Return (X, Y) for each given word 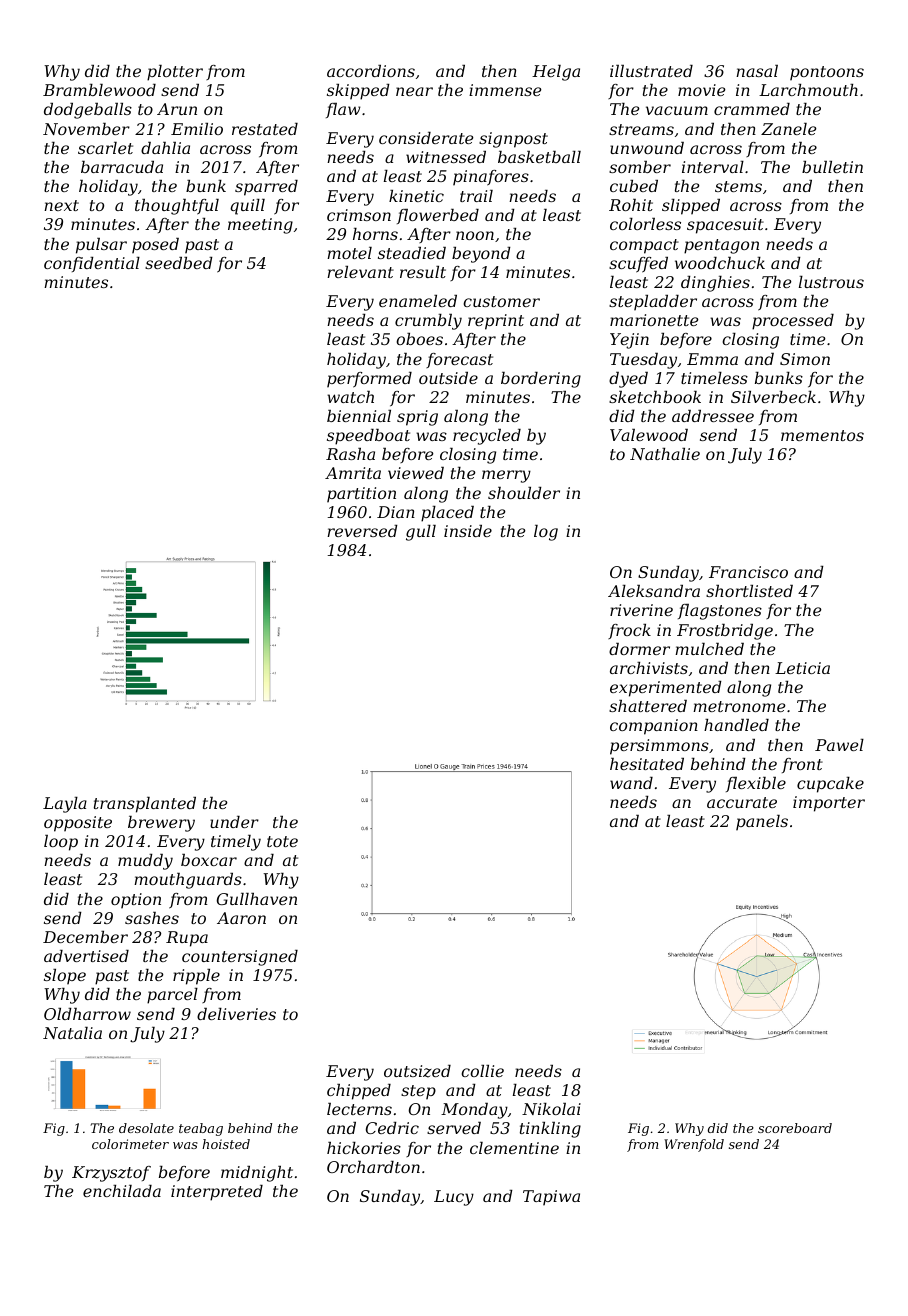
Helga (556, 73)
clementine (514, 1148)
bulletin (832, 167)
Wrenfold (694, 1145)
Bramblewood (99, 90)
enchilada (122, 1191)
